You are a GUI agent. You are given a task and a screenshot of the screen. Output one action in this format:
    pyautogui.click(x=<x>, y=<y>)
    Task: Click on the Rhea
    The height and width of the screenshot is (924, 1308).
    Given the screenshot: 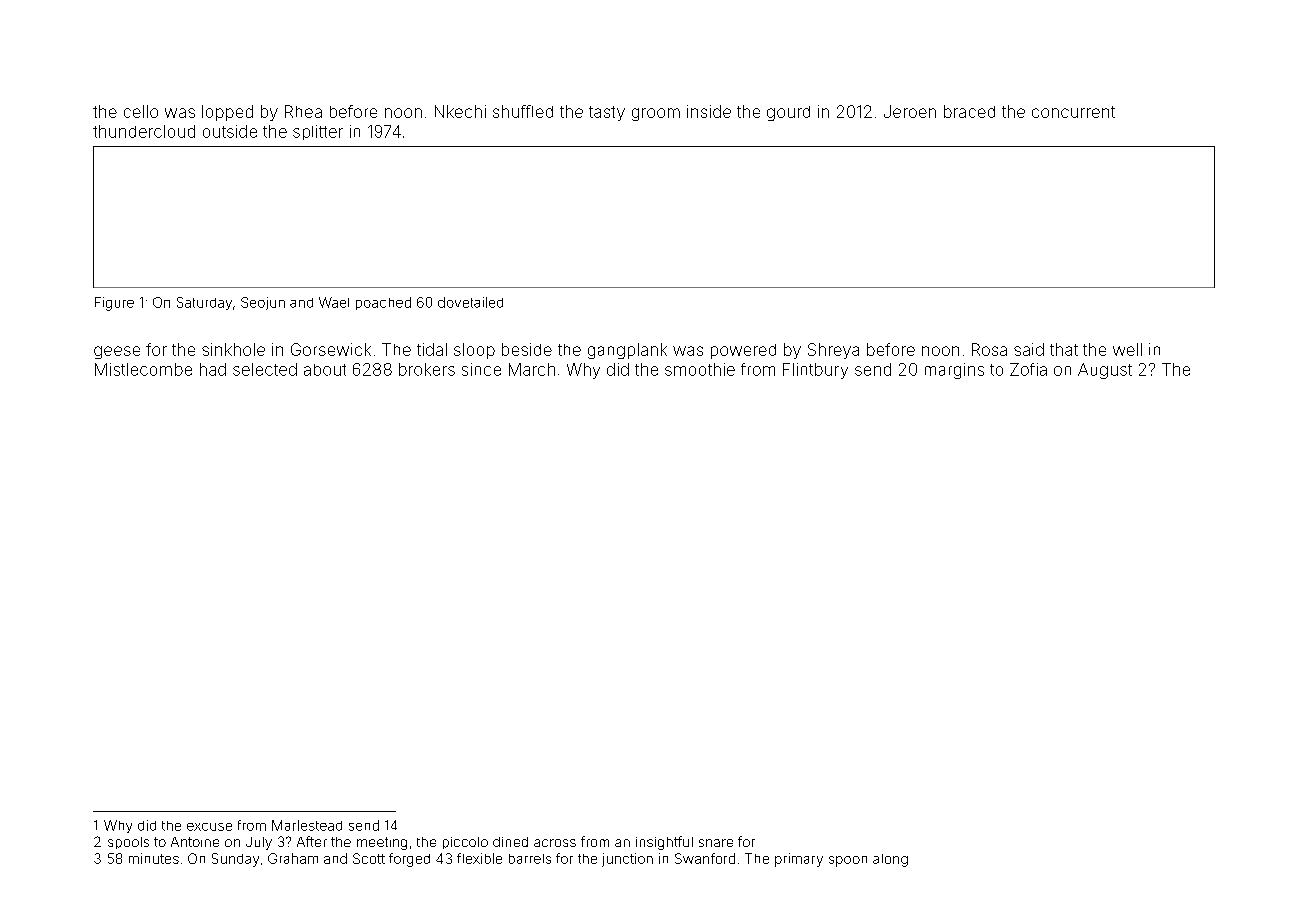 What is the action you would take?
    pyautogui.click(x=303, y=111)
